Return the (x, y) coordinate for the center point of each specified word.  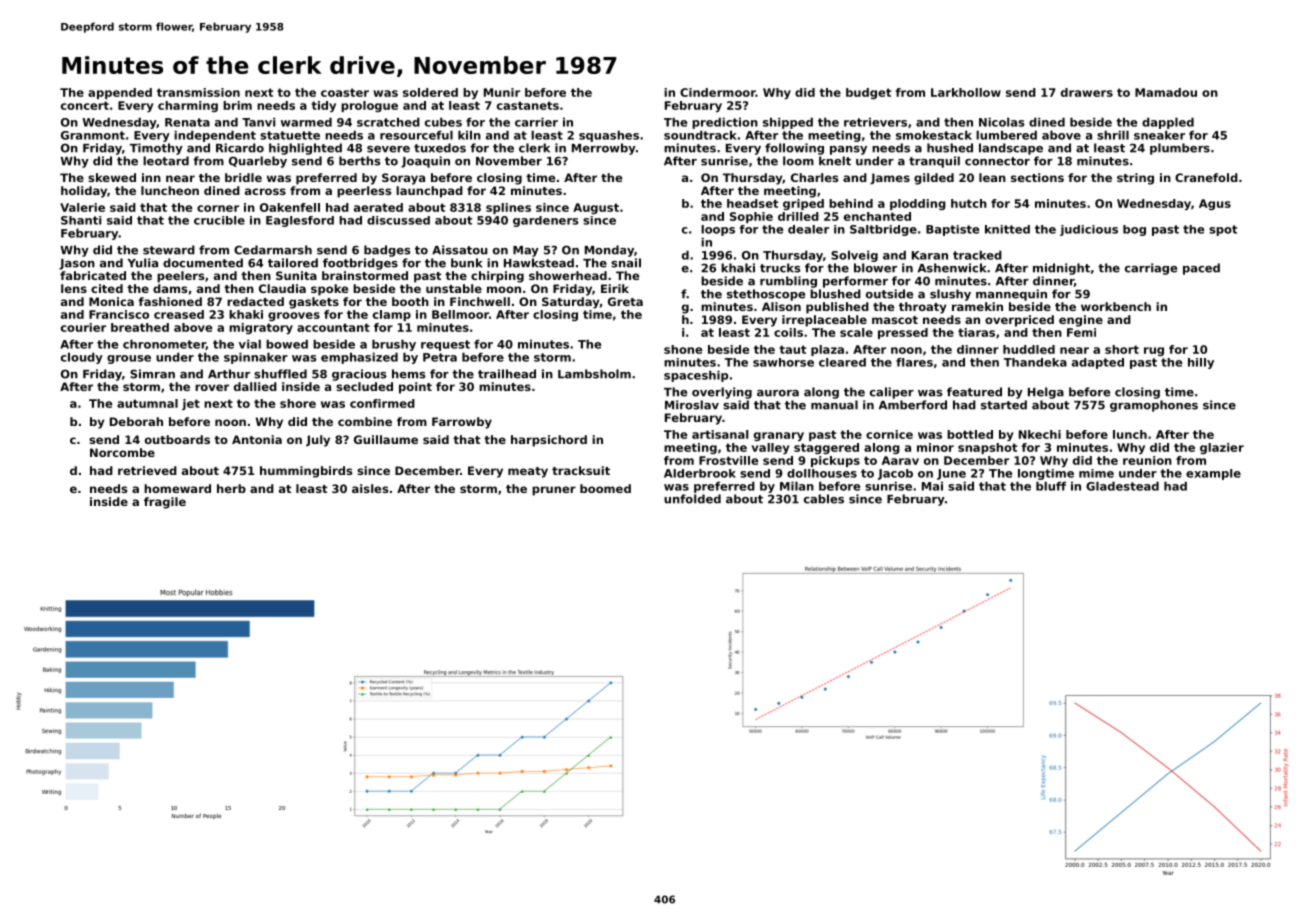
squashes (609, 136)
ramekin (977, 306)
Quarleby (258, 162)
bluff (1051, 486)
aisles (370, 488)
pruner (554, 491)
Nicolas (1002, 122)
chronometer (164, 344)
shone (683, 349)
